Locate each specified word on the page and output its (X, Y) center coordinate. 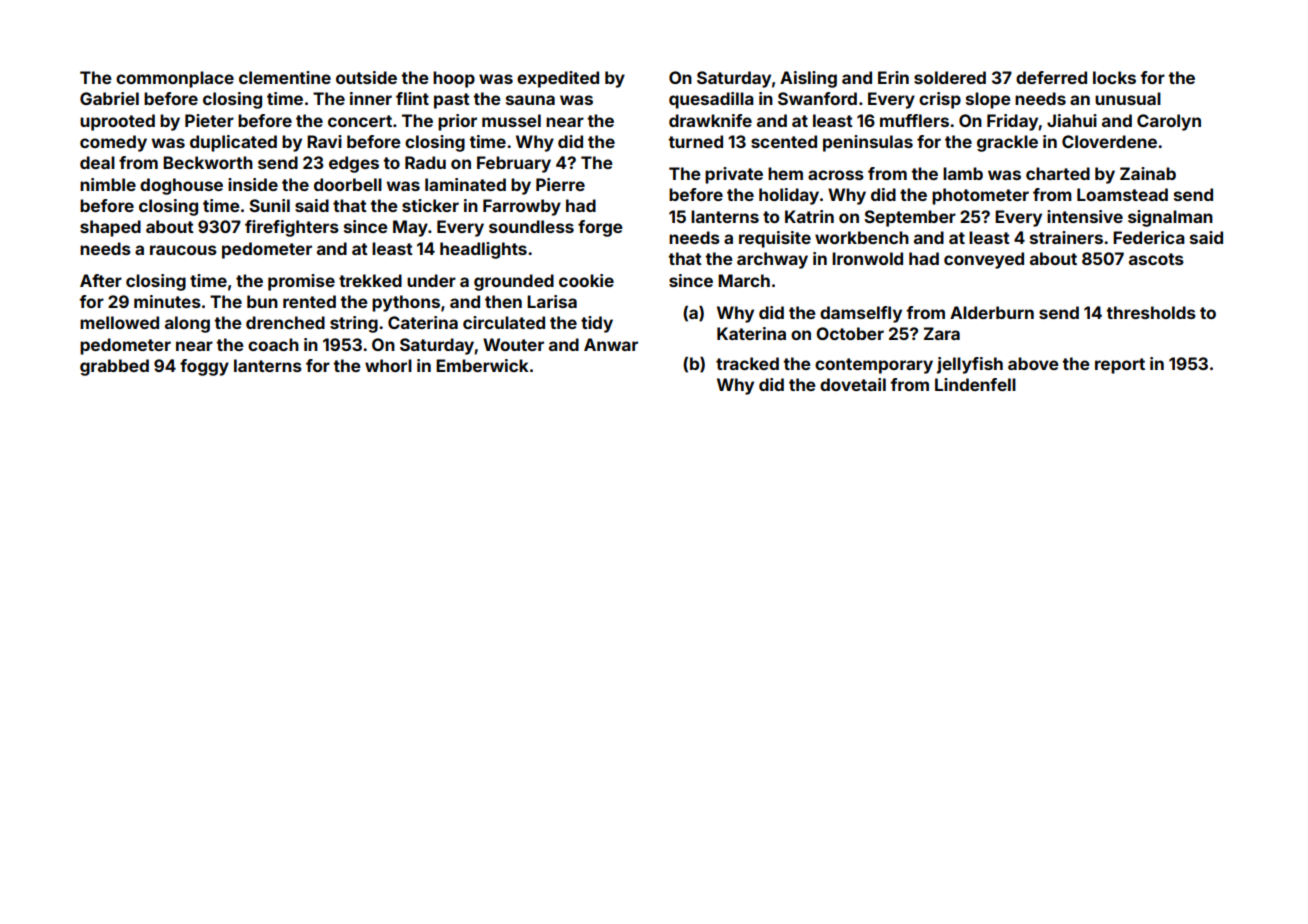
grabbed (114, 367)
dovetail (853, 384)
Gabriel (109, 98)
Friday (1013, 122)
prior (457, 122)
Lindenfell (975, 384)
